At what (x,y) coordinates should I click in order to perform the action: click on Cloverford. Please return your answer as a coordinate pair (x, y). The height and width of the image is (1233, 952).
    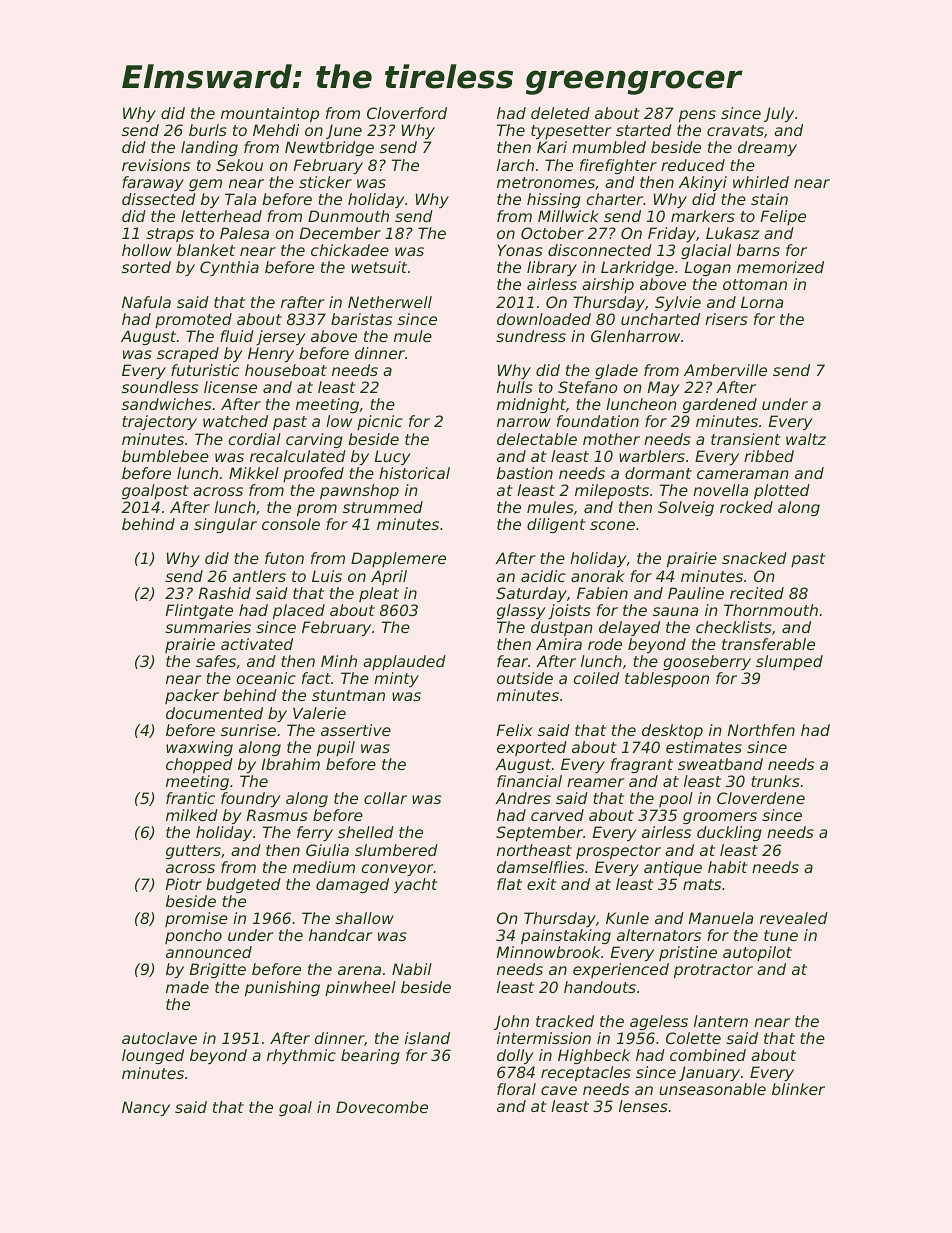
    Looking at the image, I should click on (407, 113).
